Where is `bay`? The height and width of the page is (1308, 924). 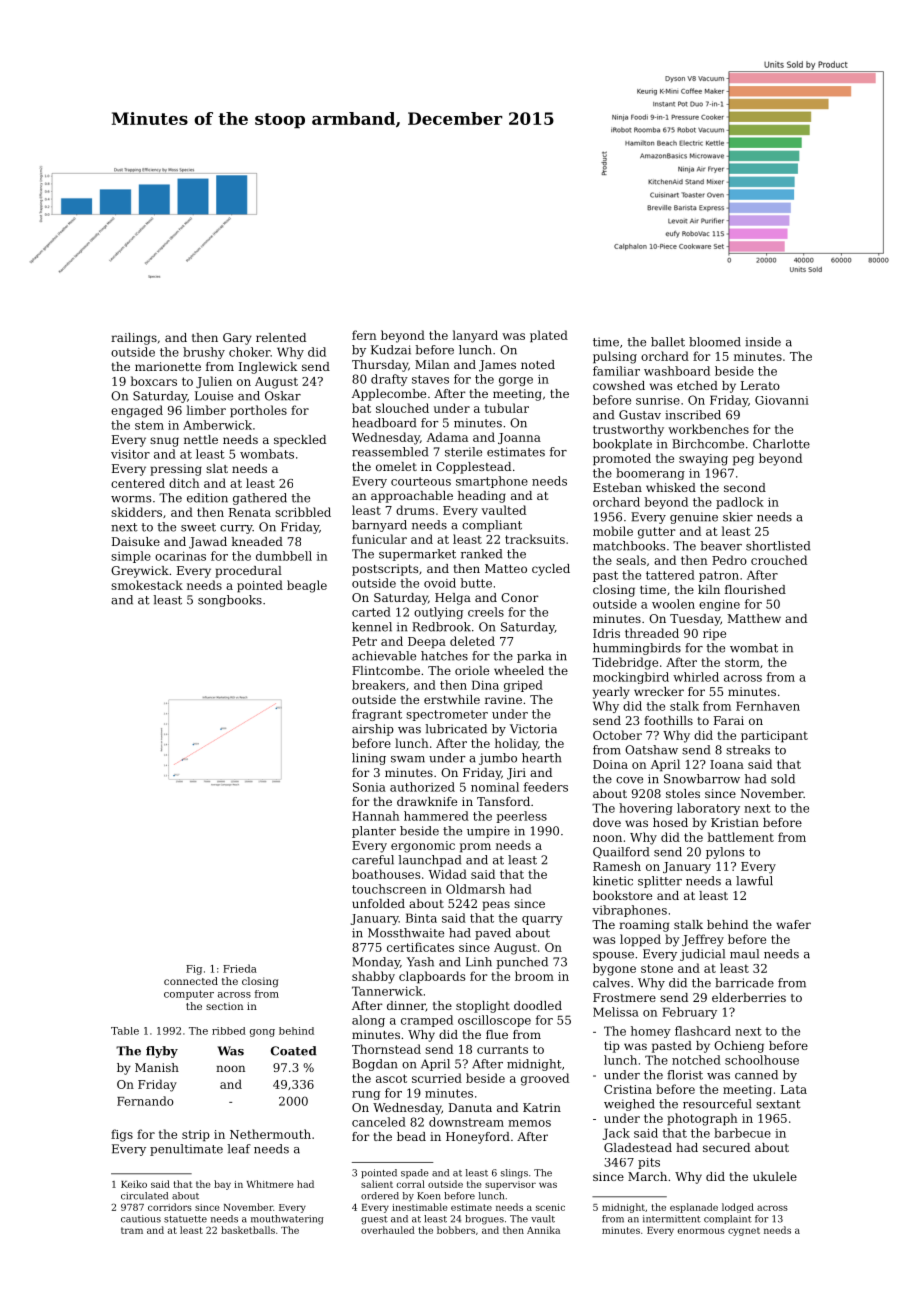
bay is located at coordinates (222, 1185).
